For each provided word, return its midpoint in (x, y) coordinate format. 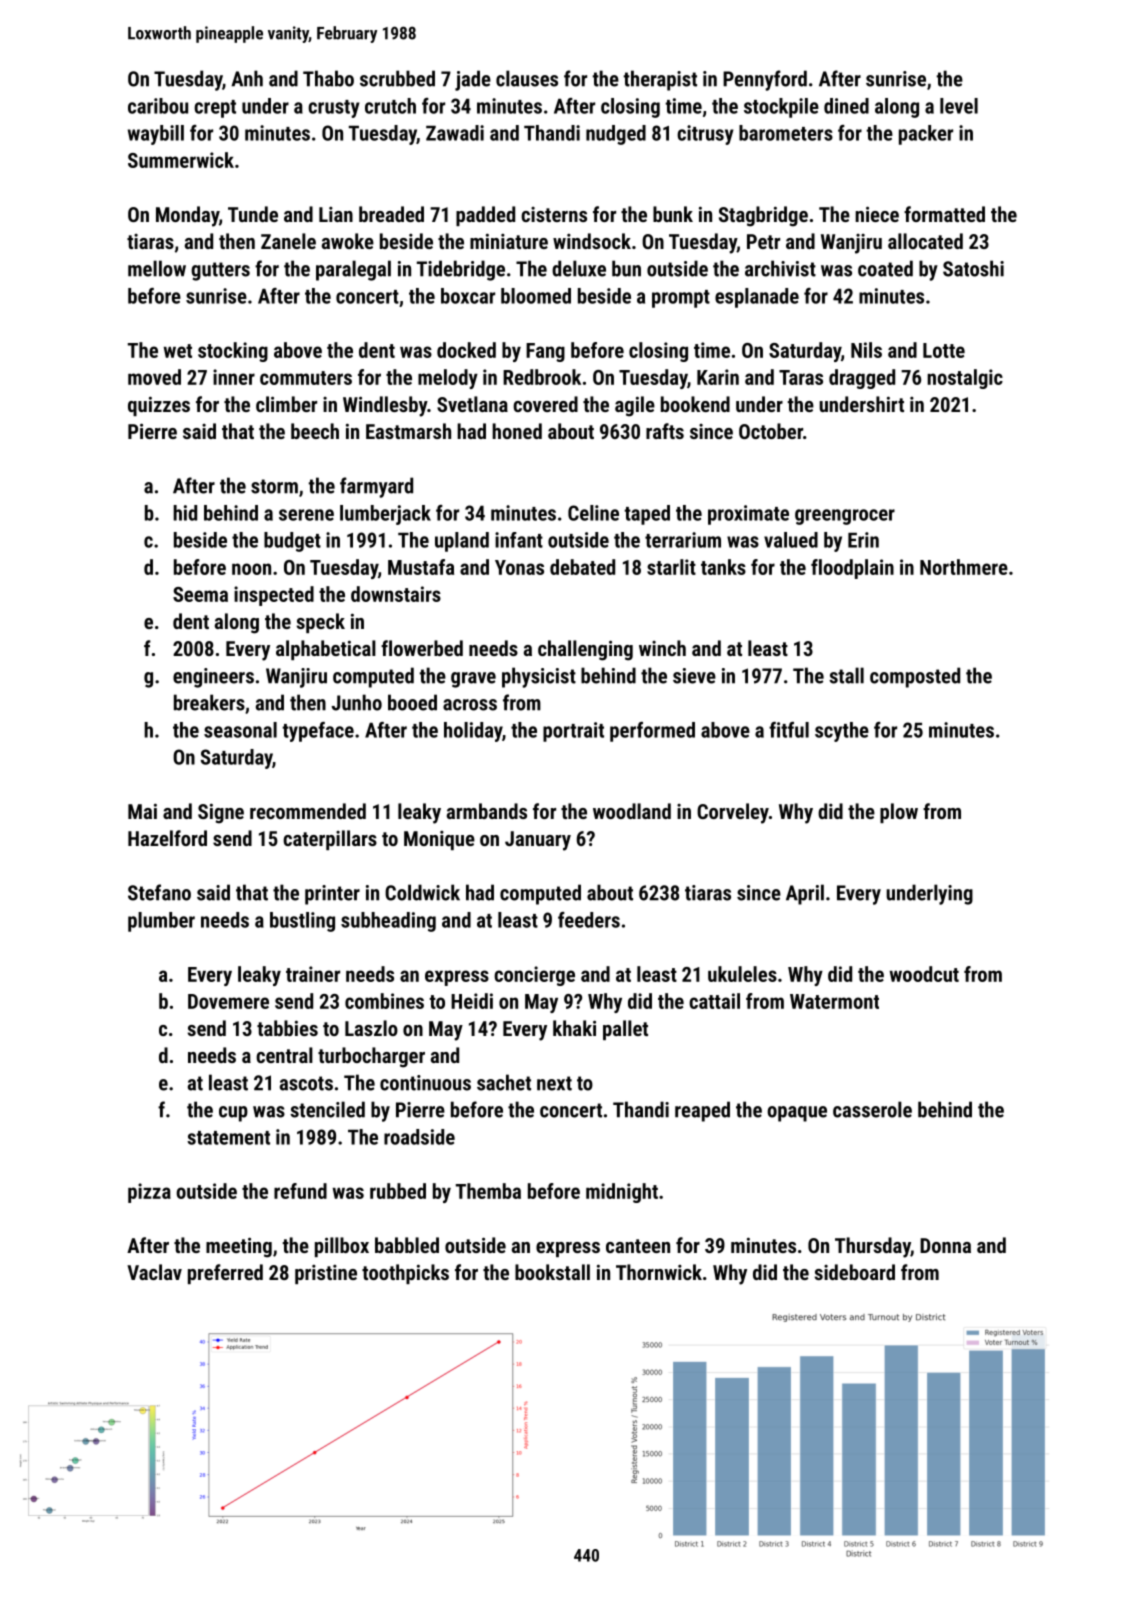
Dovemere (228, 1001)
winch (662, 648)
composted (915, 677)
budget (292, 542)
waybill (156, 135)
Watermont (834, 1001)
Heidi (472, 1001)
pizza (149, 1193)
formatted (944, 214)
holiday (473, 732)
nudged (616, 135)
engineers (213, 678)
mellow (157, 268)
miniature (509, 241)
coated (885, 268)
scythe (842, 732)
